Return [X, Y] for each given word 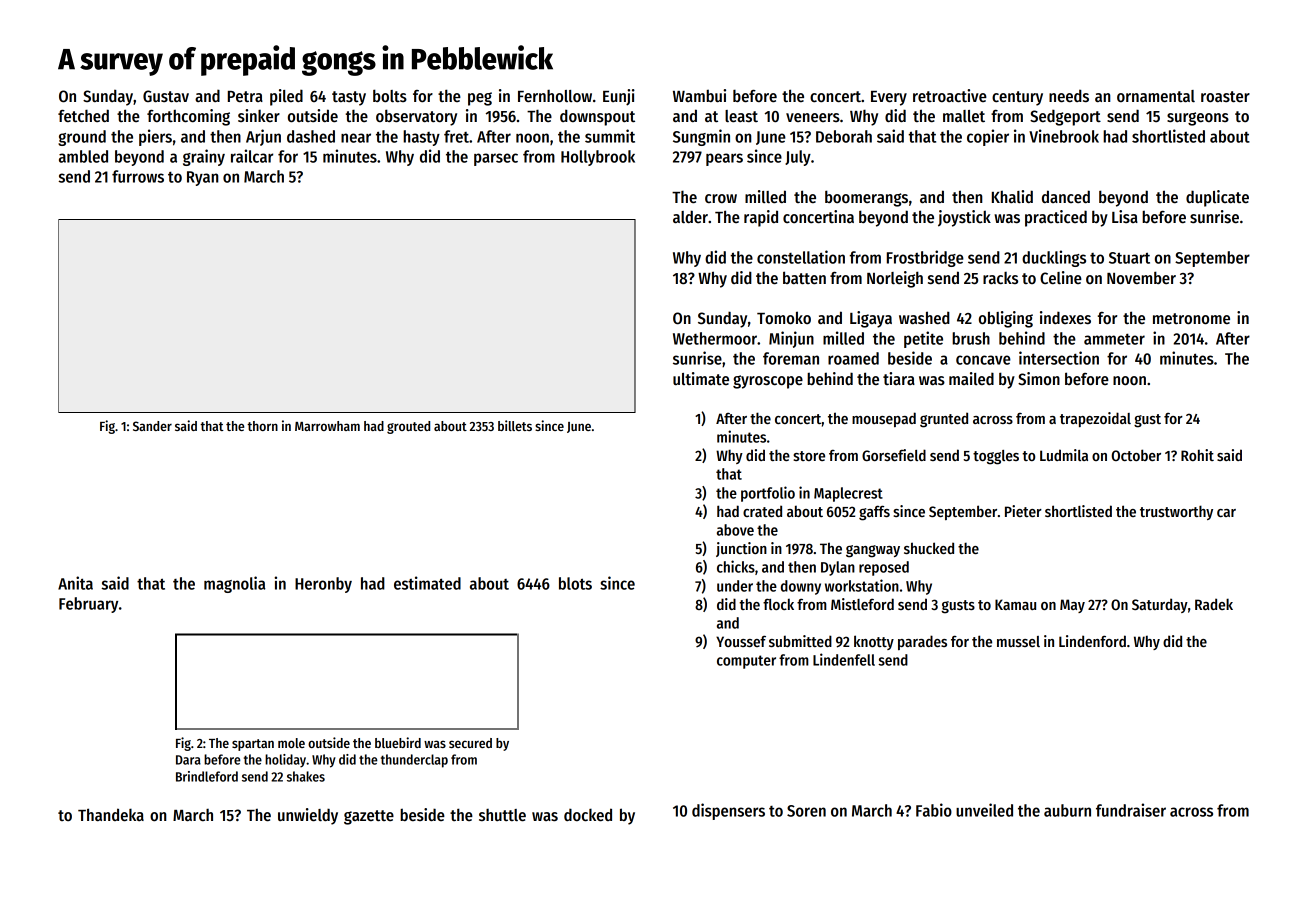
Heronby [323, 585]
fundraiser [1131, 810]
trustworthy [1176, 512]
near [356, 138]
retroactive [950, 96]
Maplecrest [848, 494]
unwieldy [308, 816]
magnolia [234, 584]
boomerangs [866, 198]
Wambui [699, 96]
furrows [138, 176]
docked [588, 815]
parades [922, 642]
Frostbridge [925, 258]
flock [778, 604]
